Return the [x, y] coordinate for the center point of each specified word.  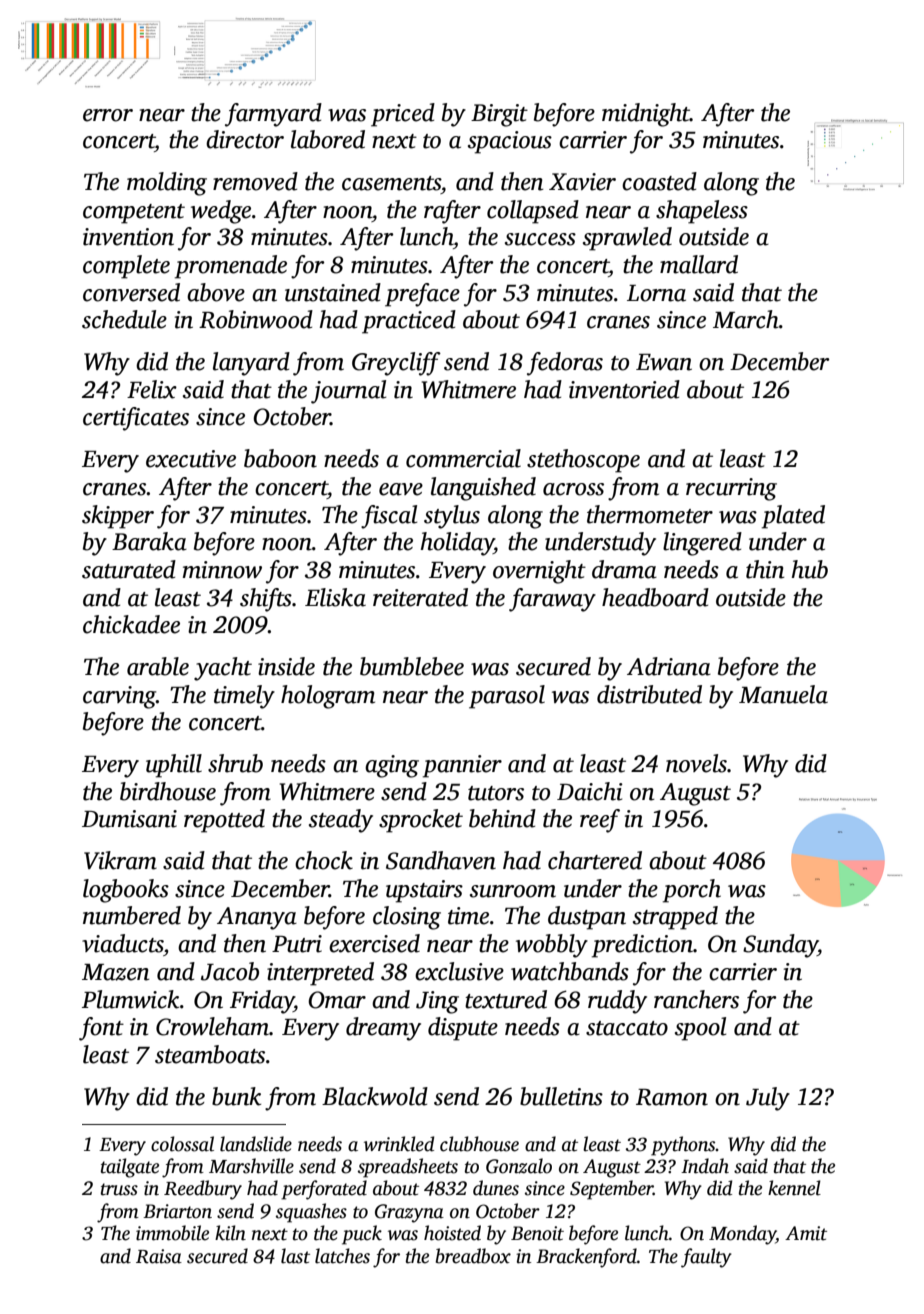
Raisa [159, 1256]
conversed [131, 292]
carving [119, 697]
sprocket [421, 821]
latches [342, 1256]
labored [328, 139]
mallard [699, 264]
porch [692, 891]
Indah [705, 1166]
